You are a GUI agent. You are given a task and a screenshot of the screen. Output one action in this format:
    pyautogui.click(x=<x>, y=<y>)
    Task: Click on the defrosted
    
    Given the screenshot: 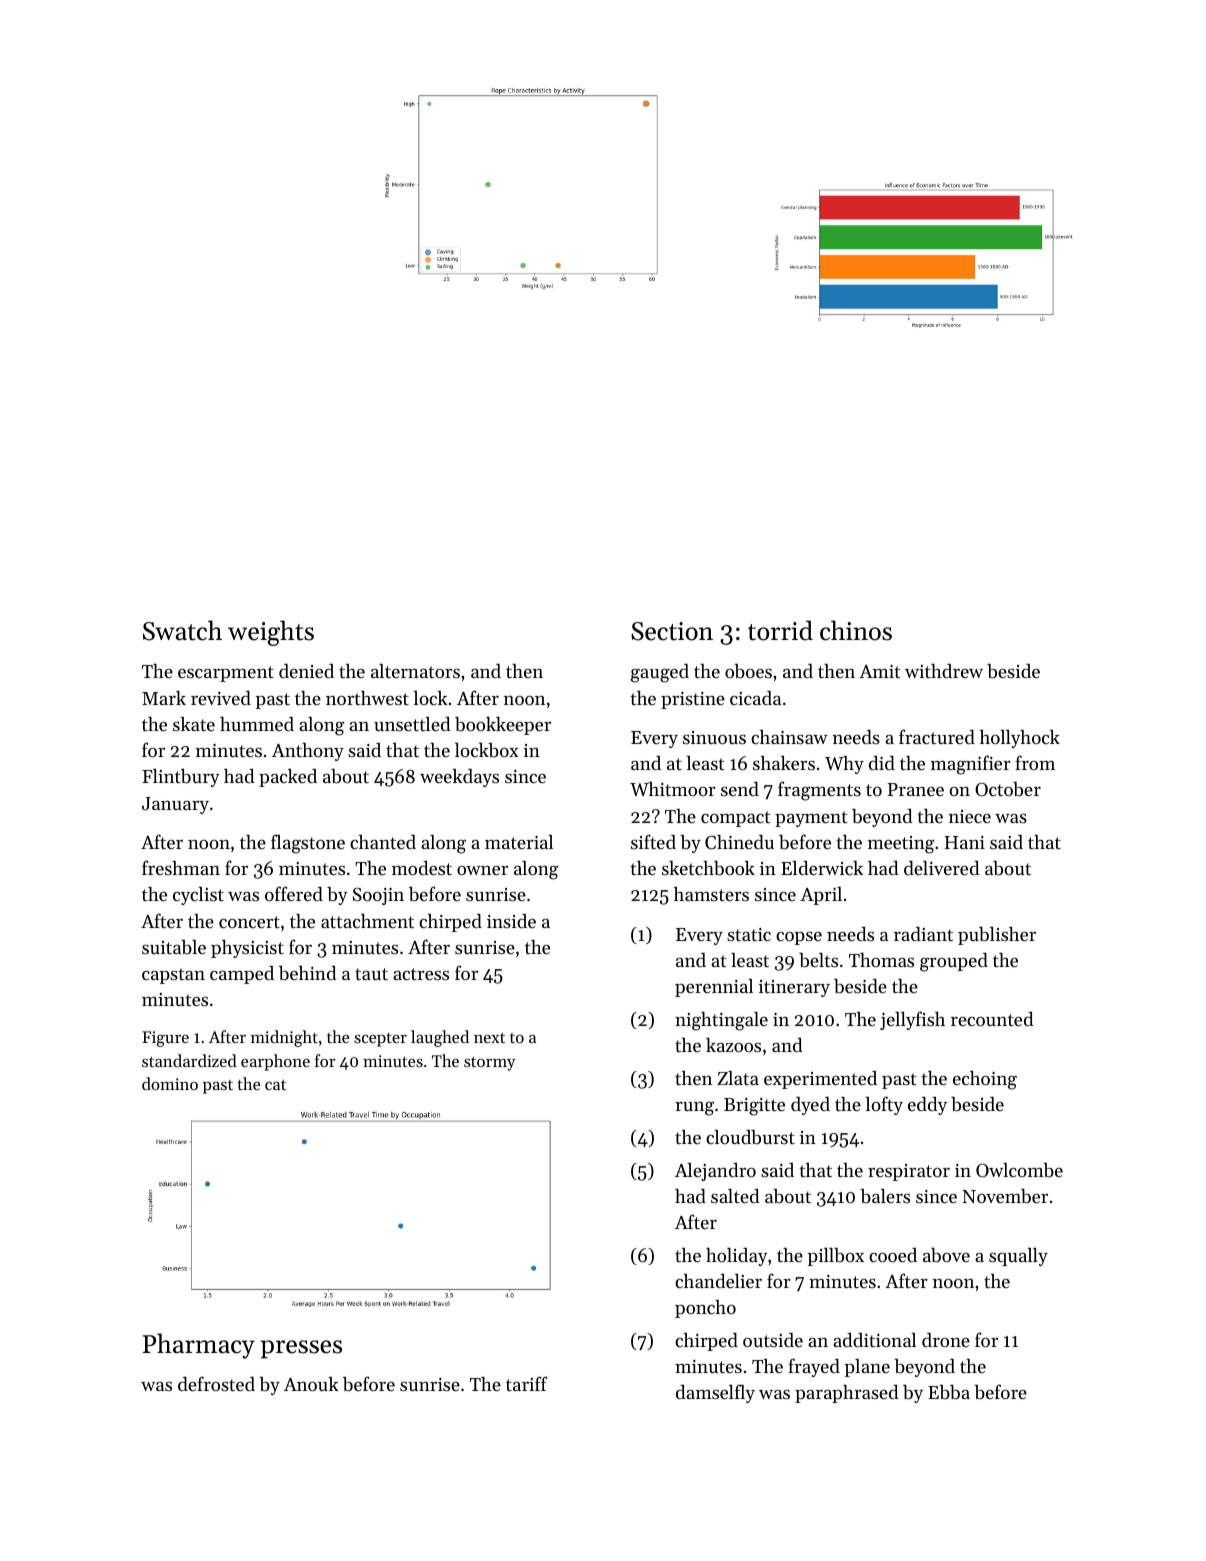 What is the action you would take?
    pyautogui.click(x=216, y=1383)
